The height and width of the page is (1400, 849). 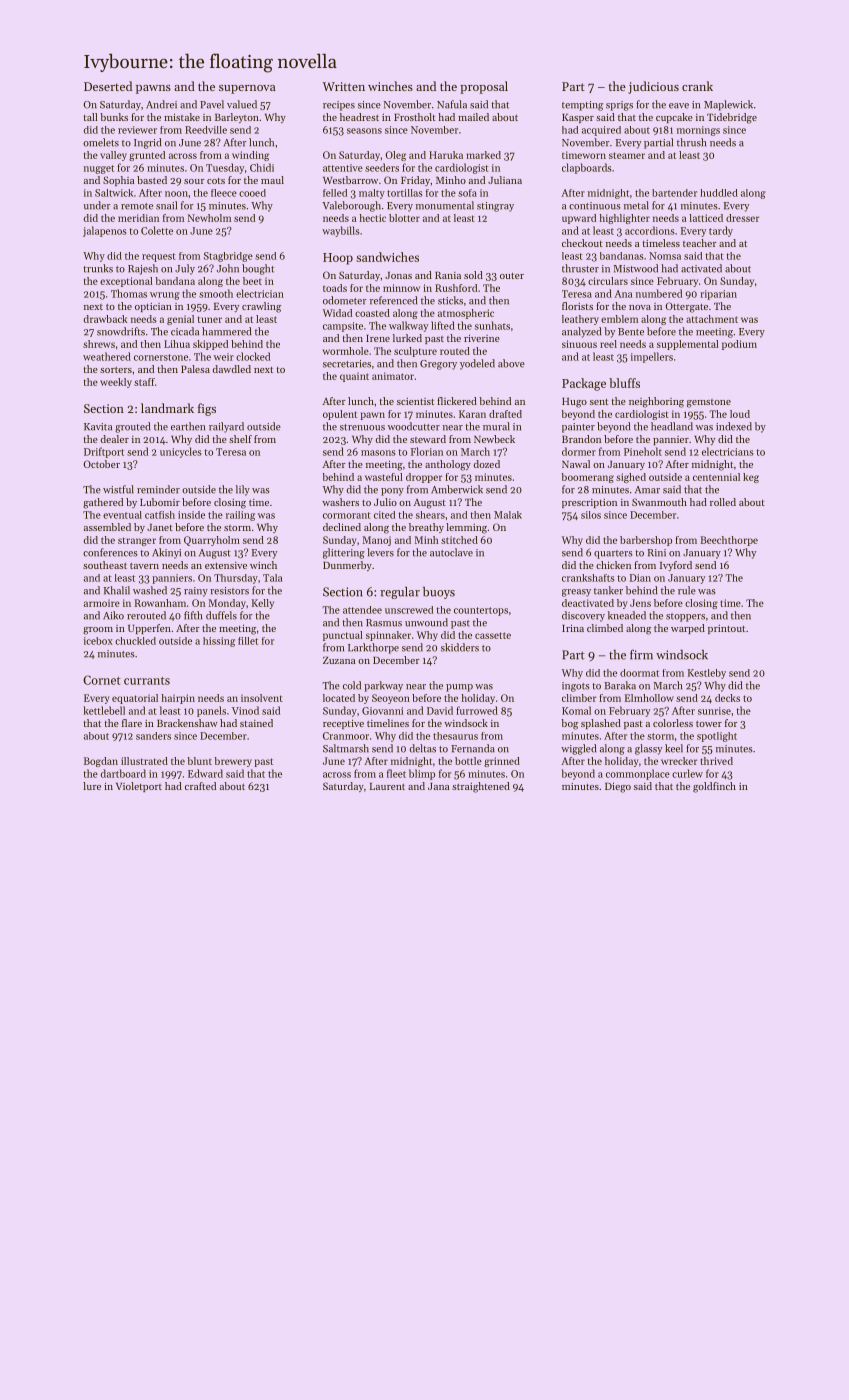 What do you see at coordinates (719, 193) in the page?
I see `huddled` at bounding box center [719, 193].
